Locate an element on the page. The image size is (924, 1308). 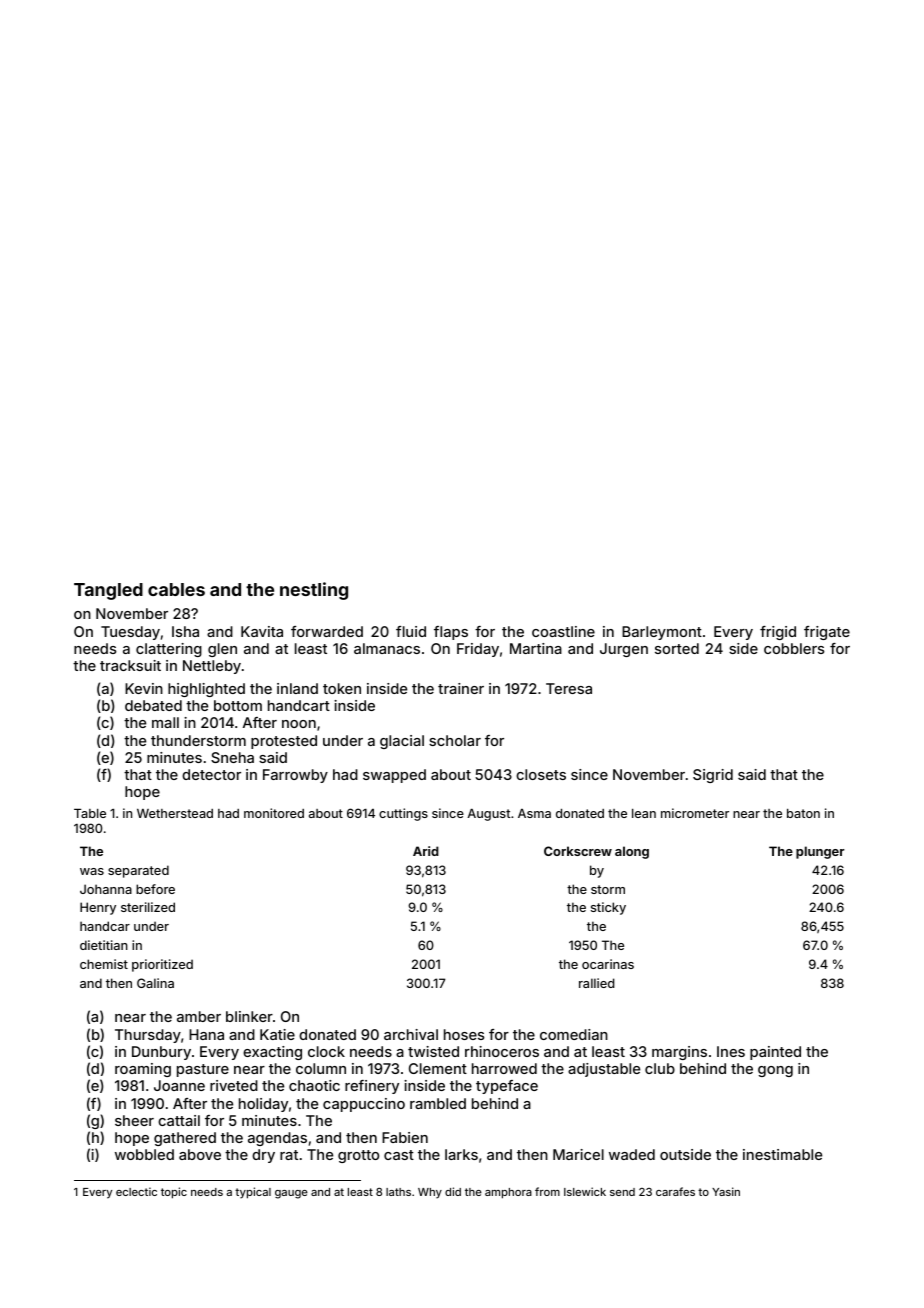
frigate is located at coordinates (827, 633).
